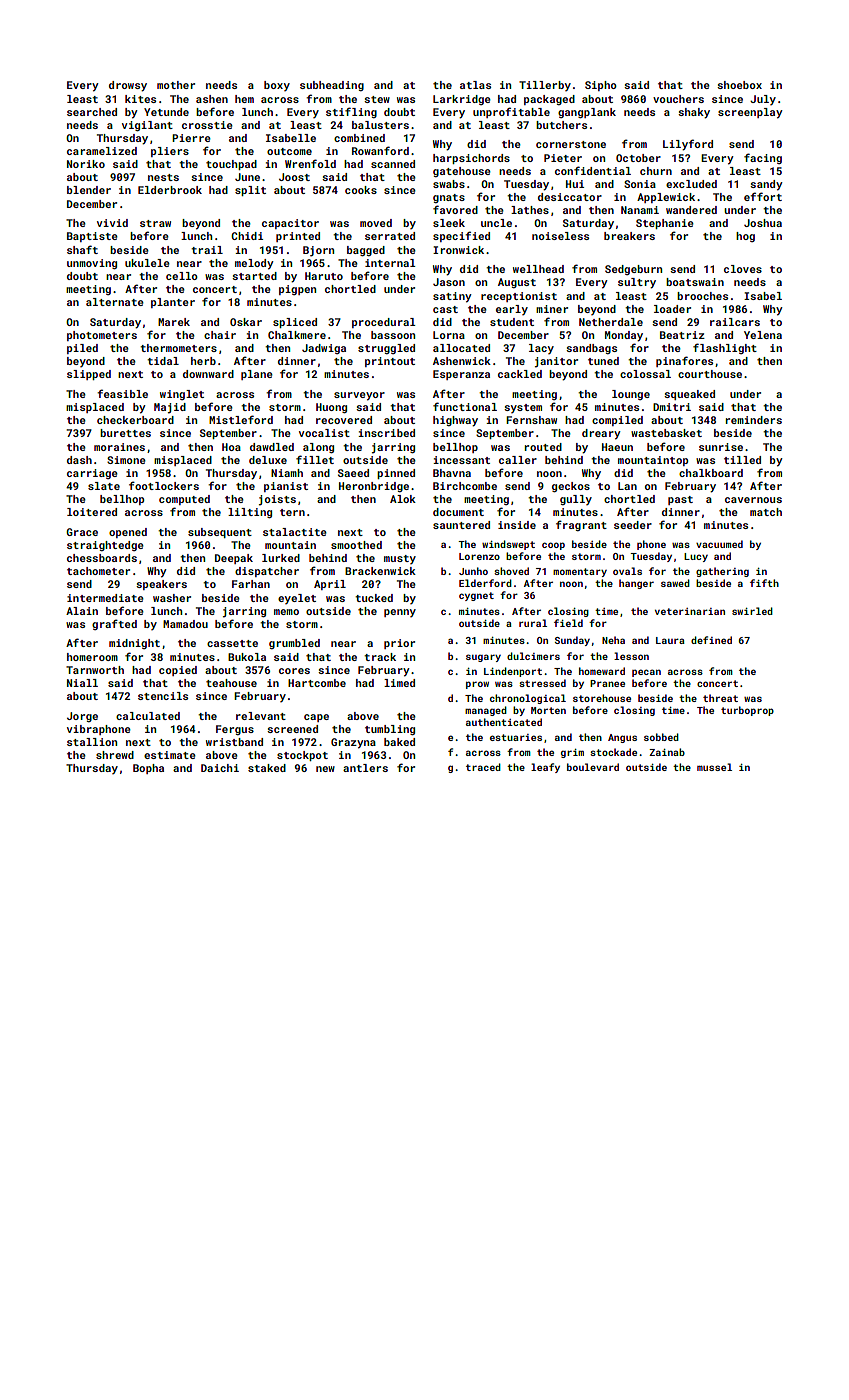 This screenshot has width=849, height=1400. What do you see at coordinates (92, 474) in the screenshot?
I see `carriage` at bounding box center [92, 474].
